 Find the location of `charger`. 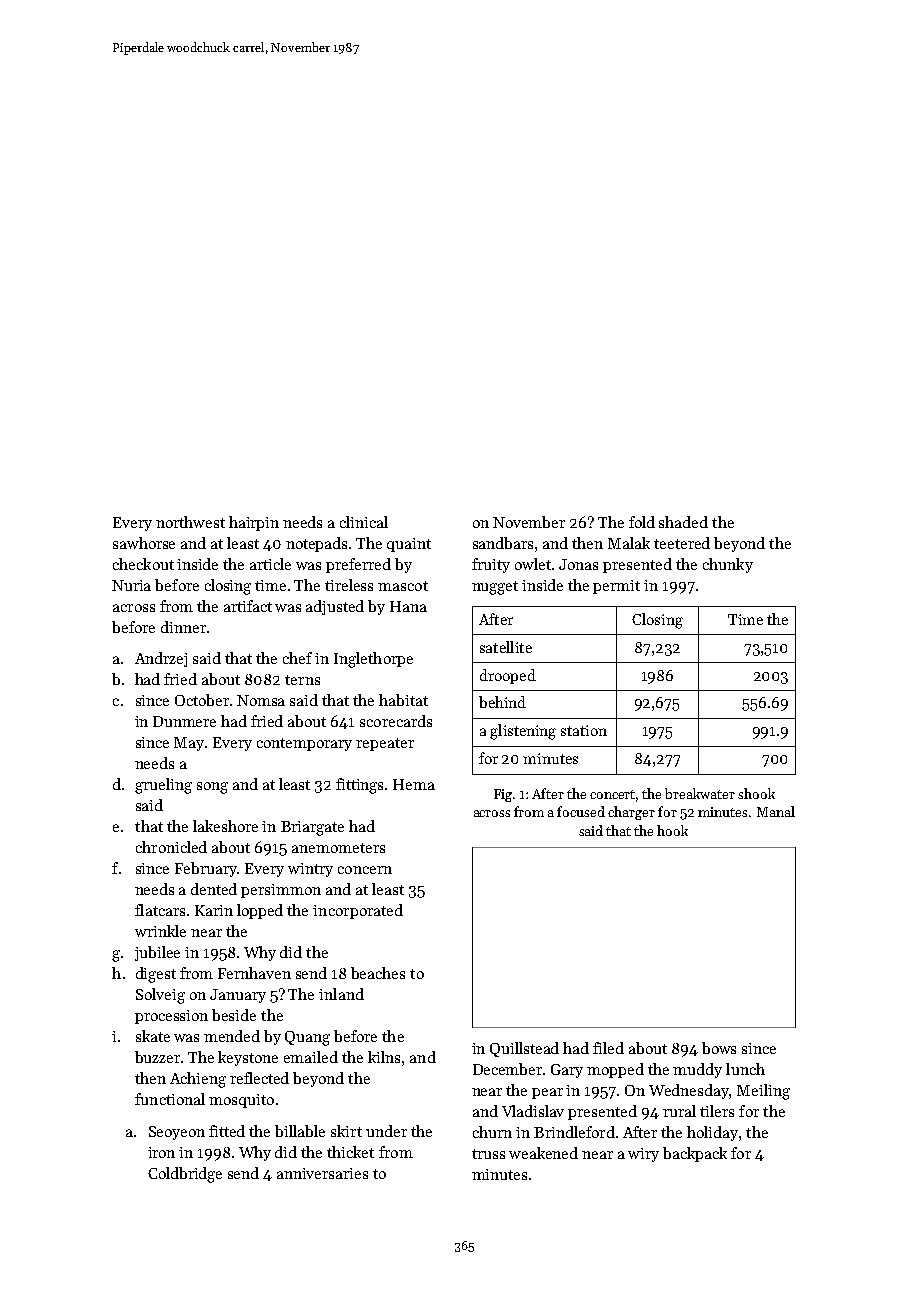

charger is located at coordinates (631, 813).
